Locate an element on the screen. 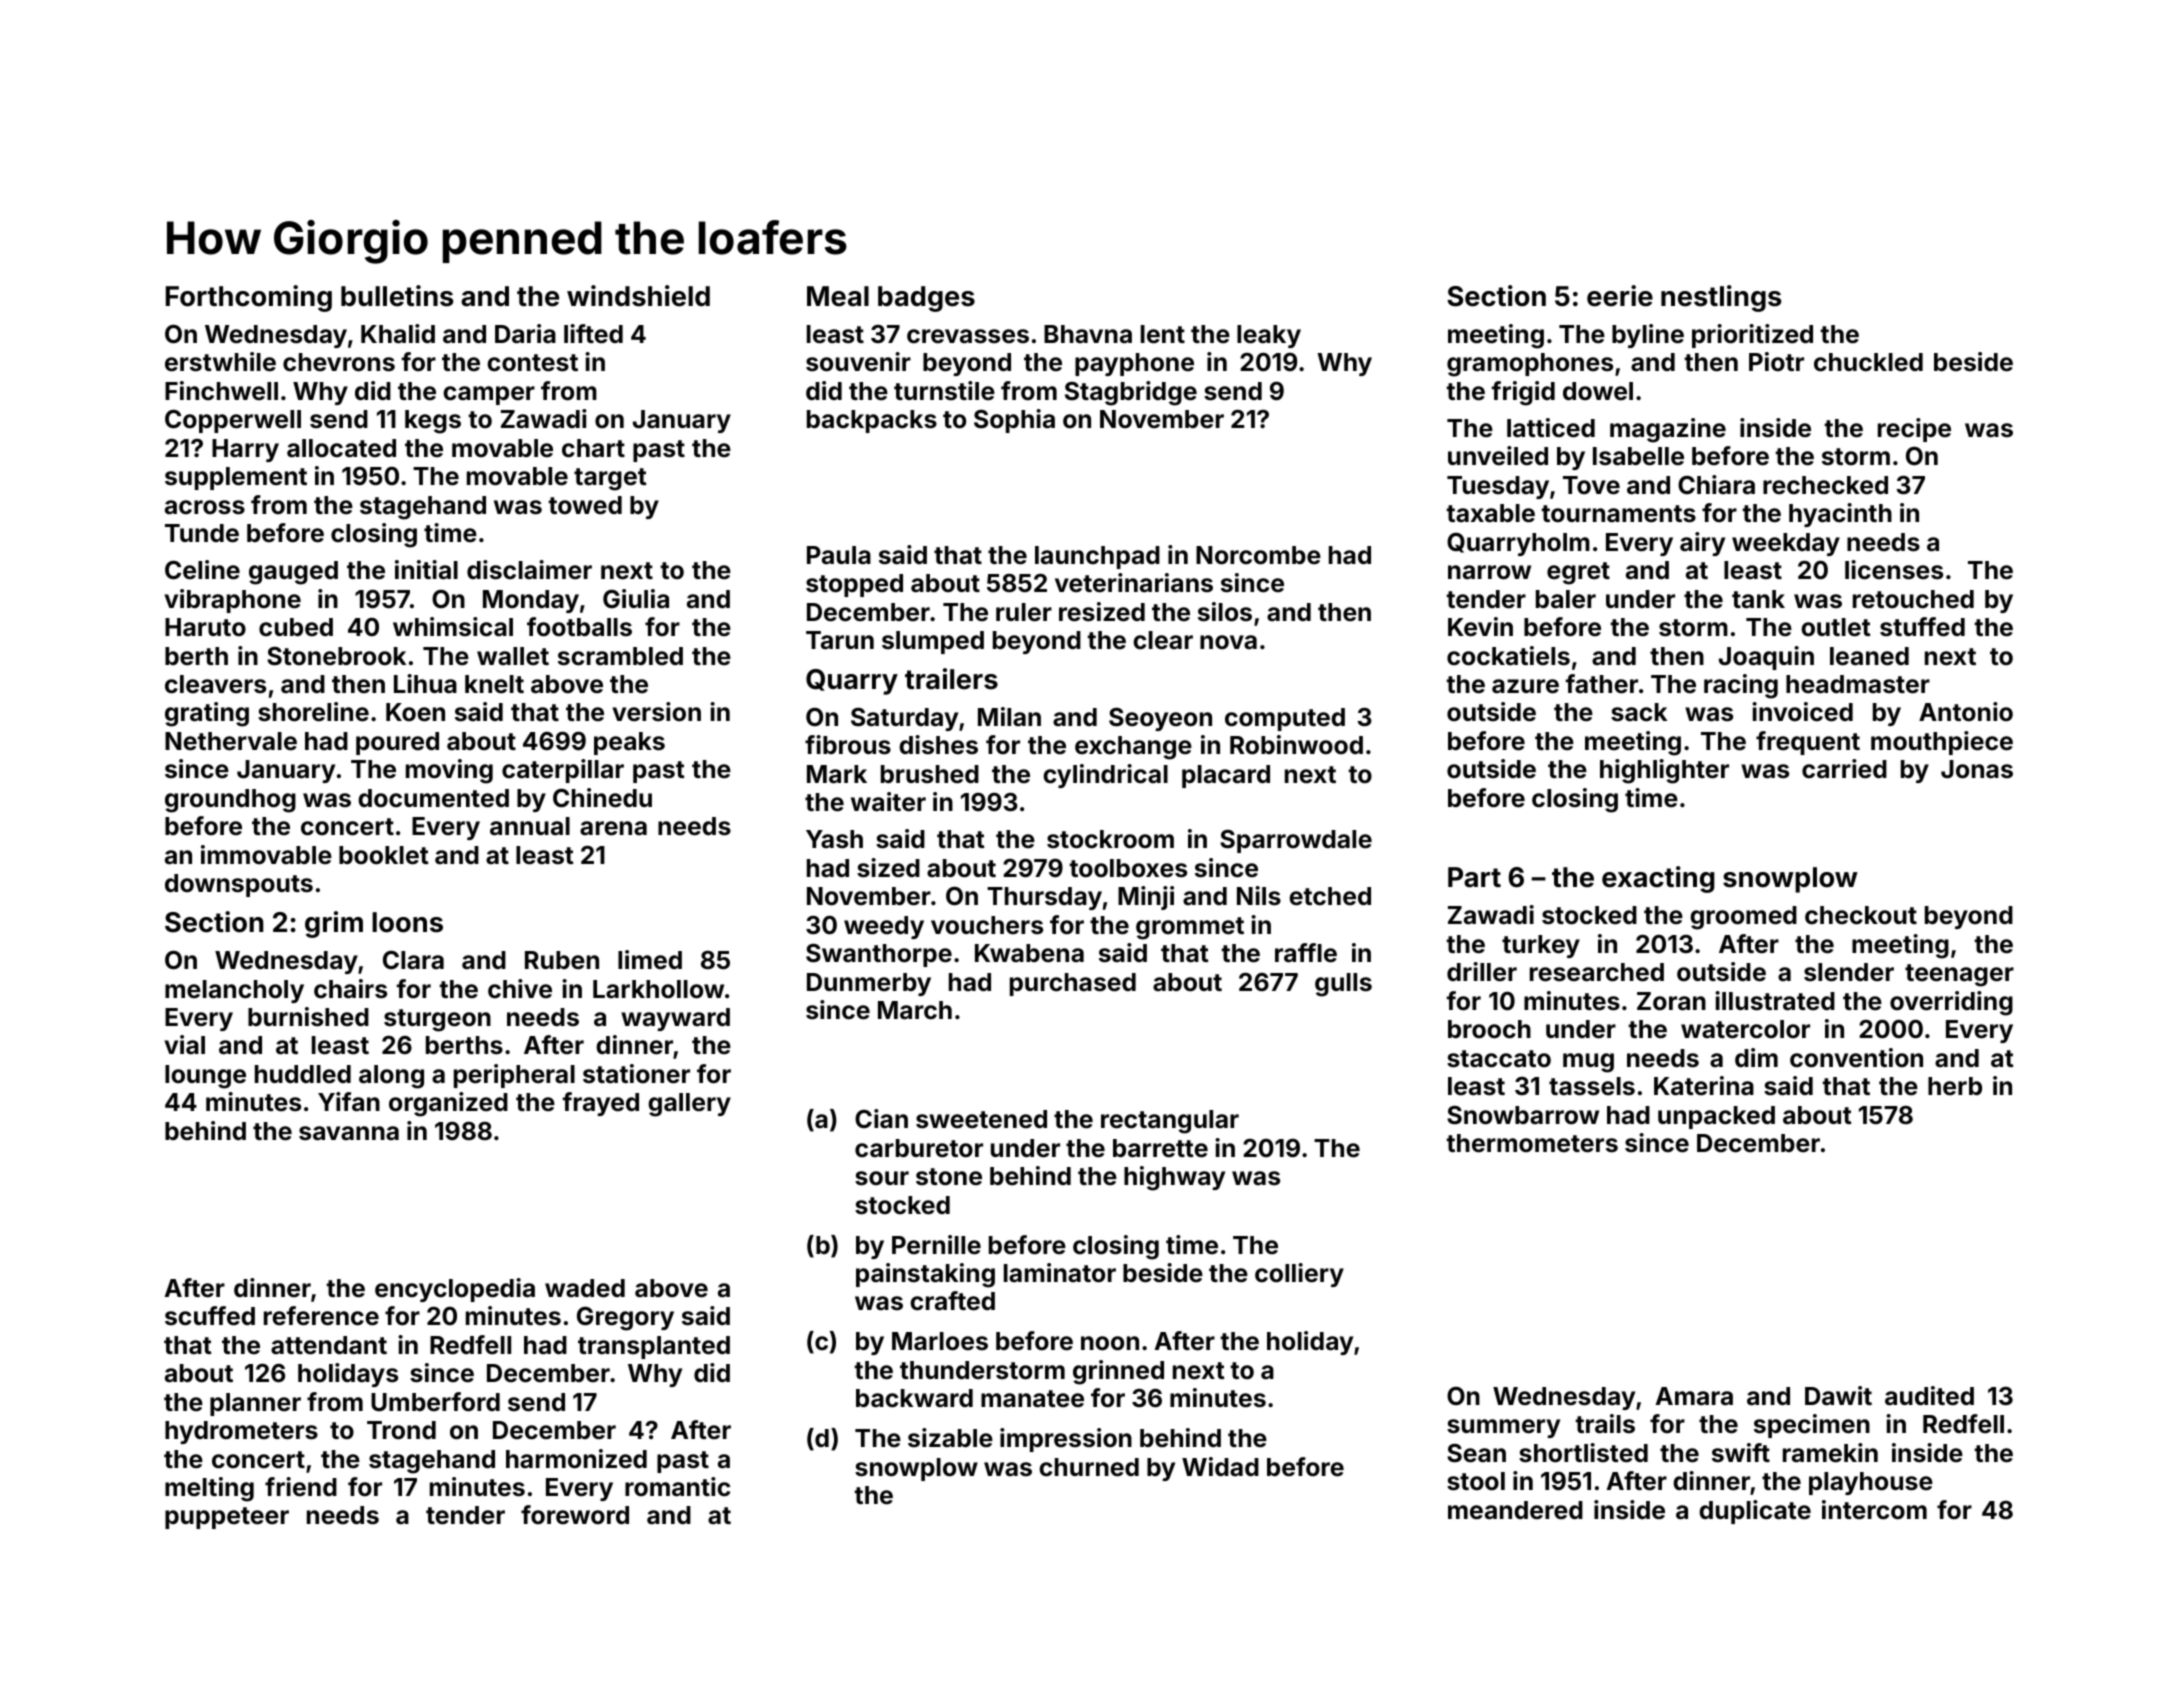 This screenshot has width=2178, height=1683. Katerina is located at coordinates (1704, 1086).
